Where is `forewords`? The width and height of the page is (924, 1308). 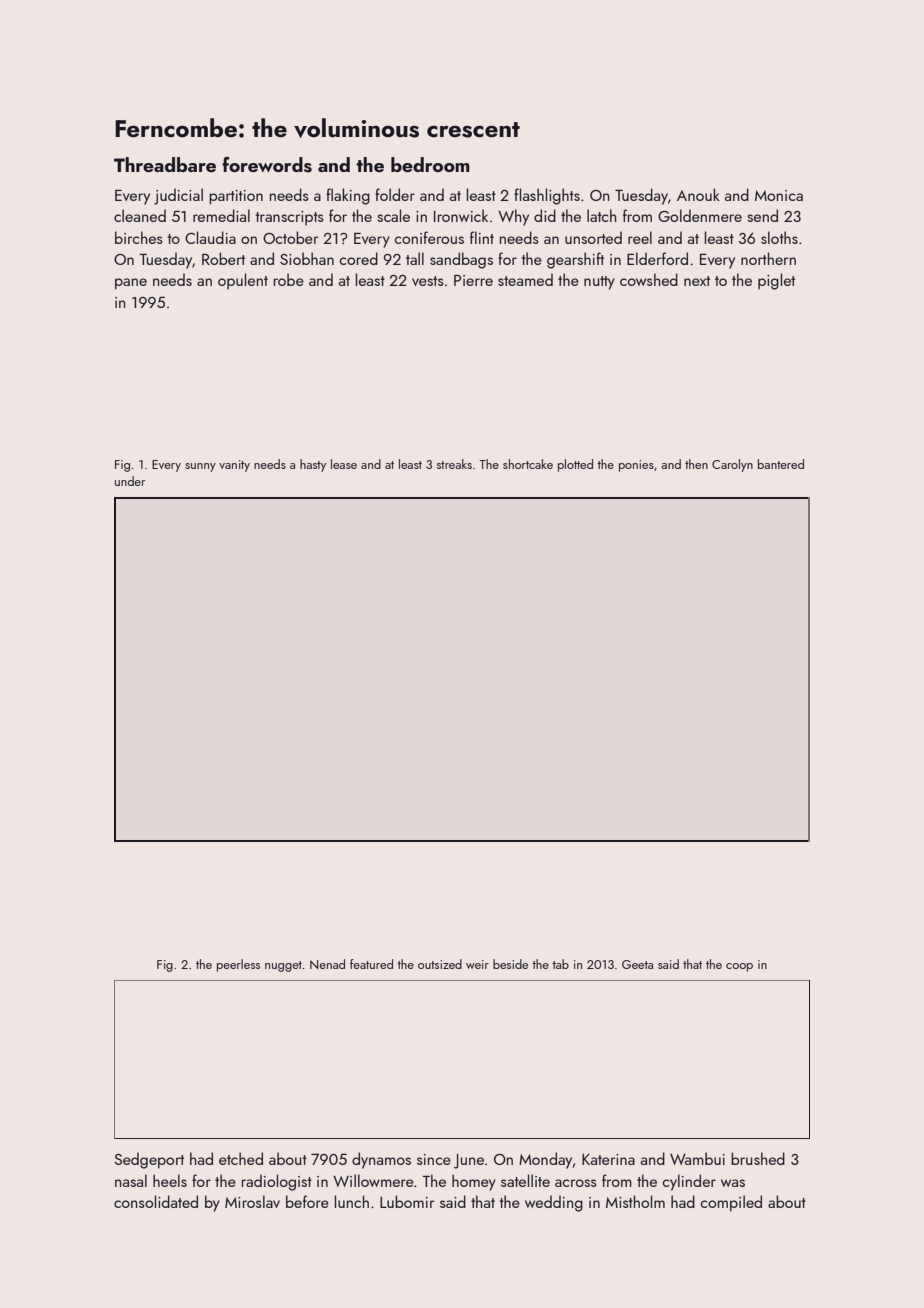
forewords is located at coordinates (267, 165).
